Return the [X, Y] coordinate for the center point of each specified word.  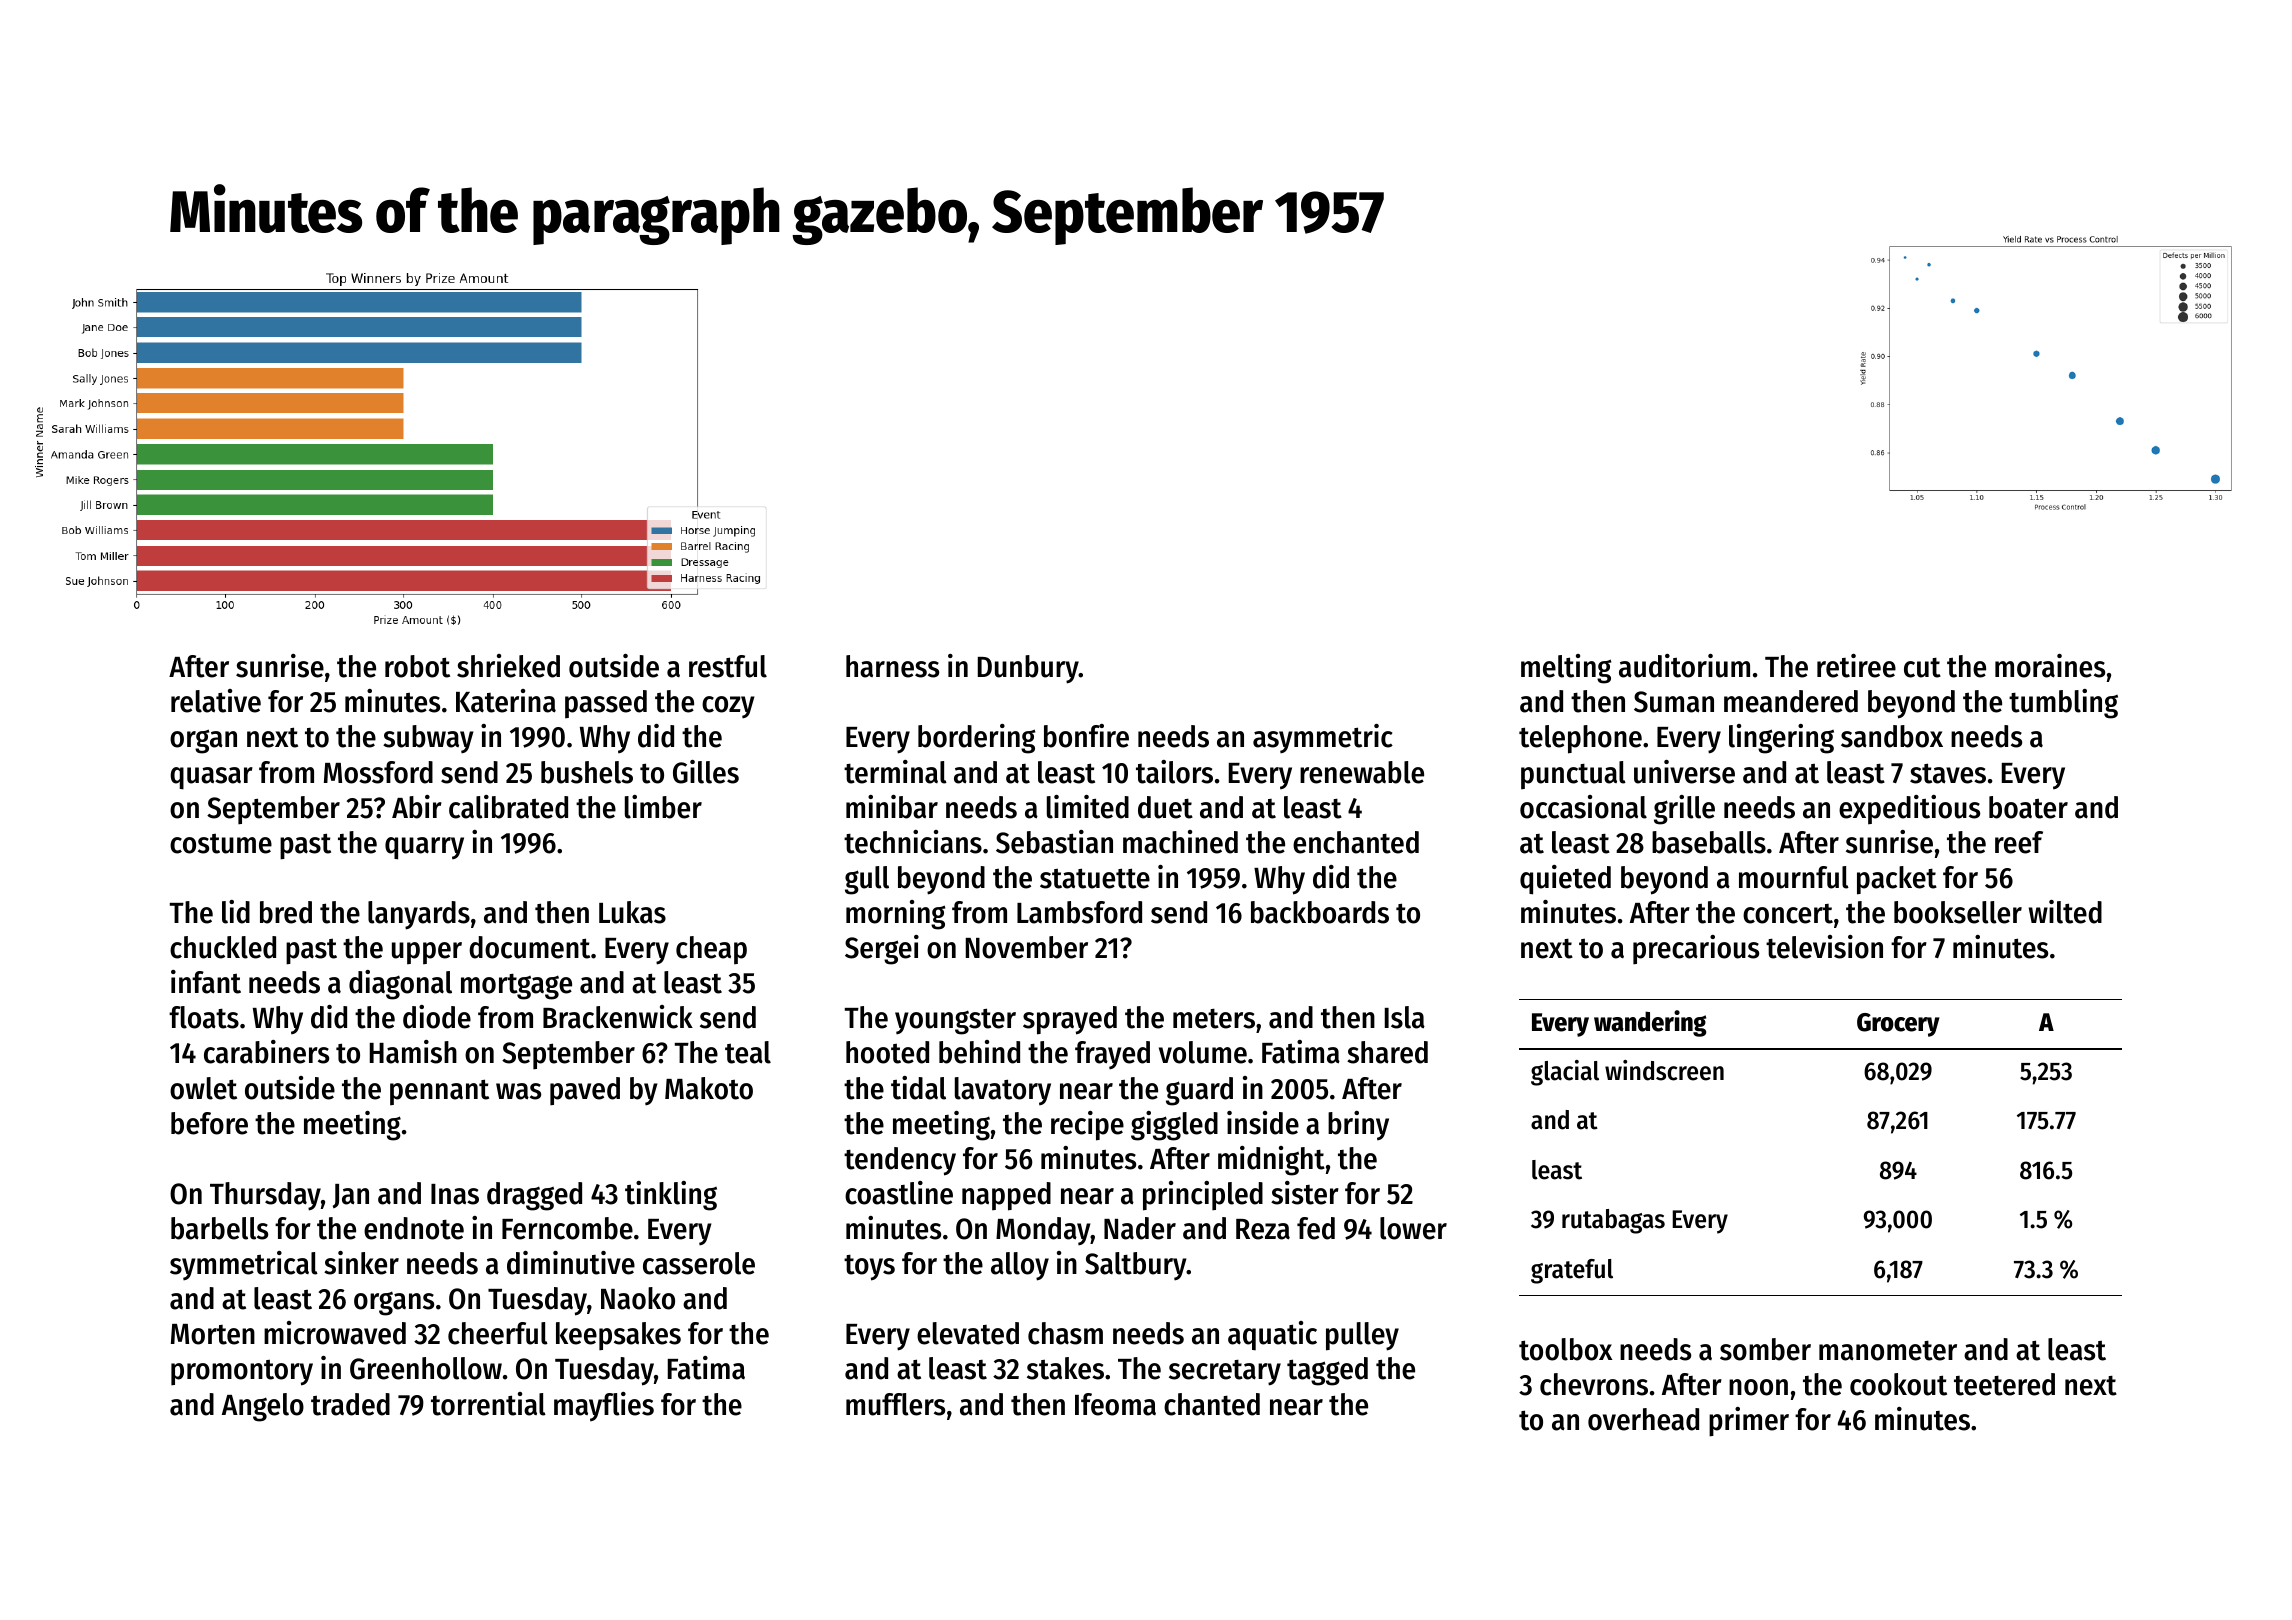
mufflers [895, 1404]
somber [1765, 1349]
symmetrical [244, 1266]
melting [1566, 669]
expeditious [1909, 810]
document [529, 947]
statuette [1095, 878]
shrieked [508, 666]
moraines [2050, 666]
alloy [1020, 1266]
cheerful [498, 1333]
